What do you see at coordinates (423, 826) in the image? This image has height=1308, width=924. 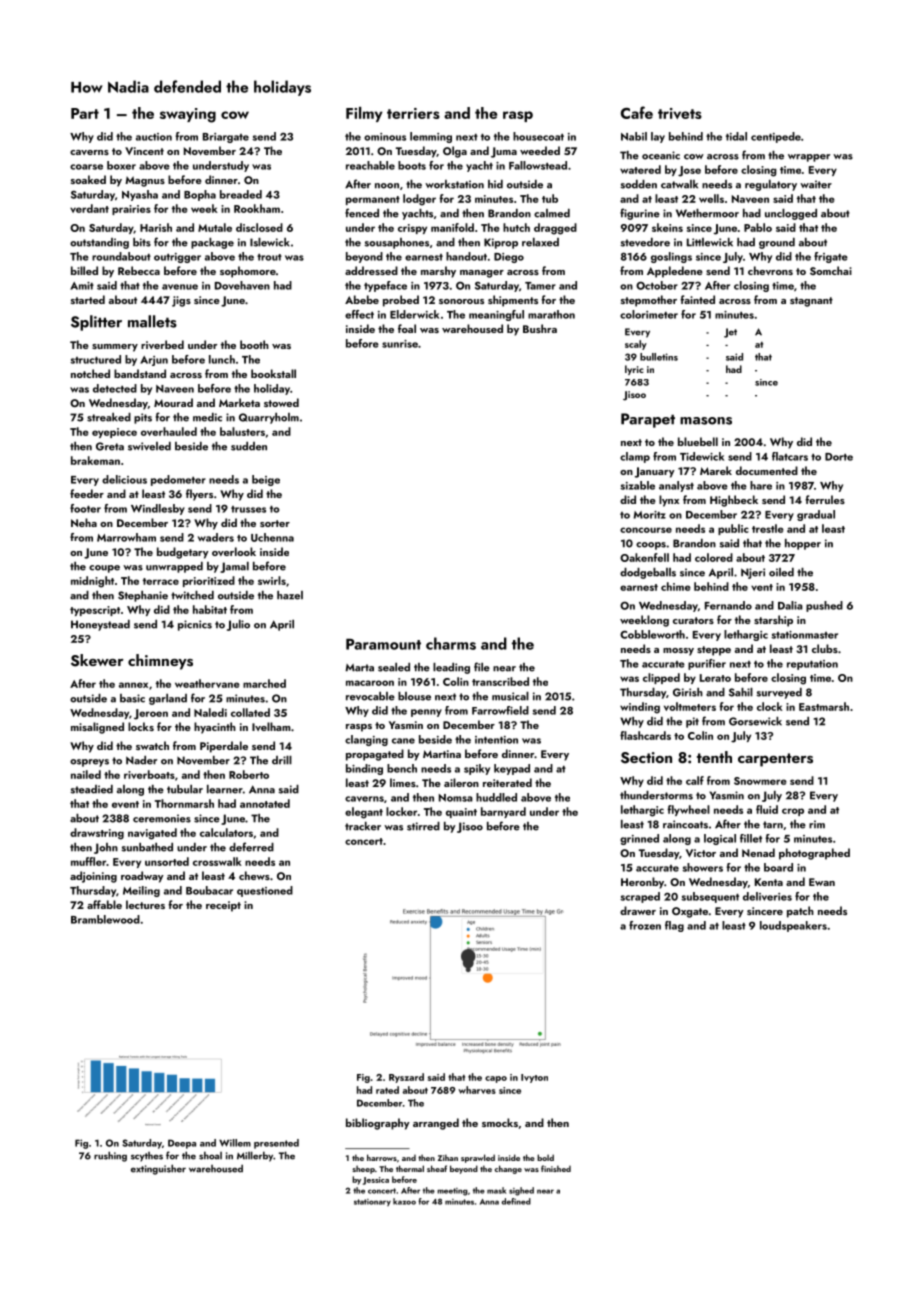 I see `stirred` at bounding box center [423, 826].
